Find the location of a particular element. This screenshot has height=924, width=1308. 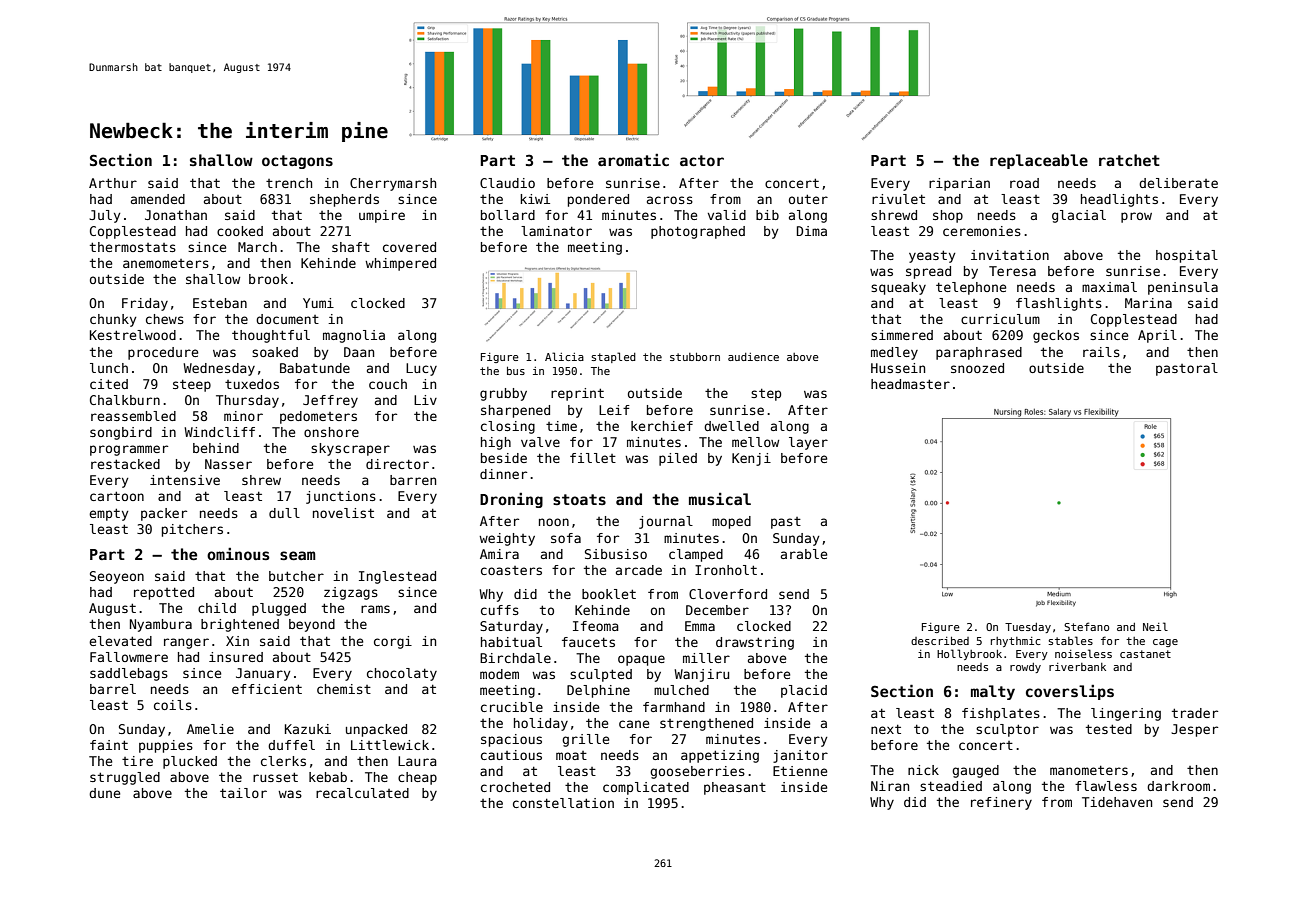

paraphrased is located at coordinates (979, 353).
